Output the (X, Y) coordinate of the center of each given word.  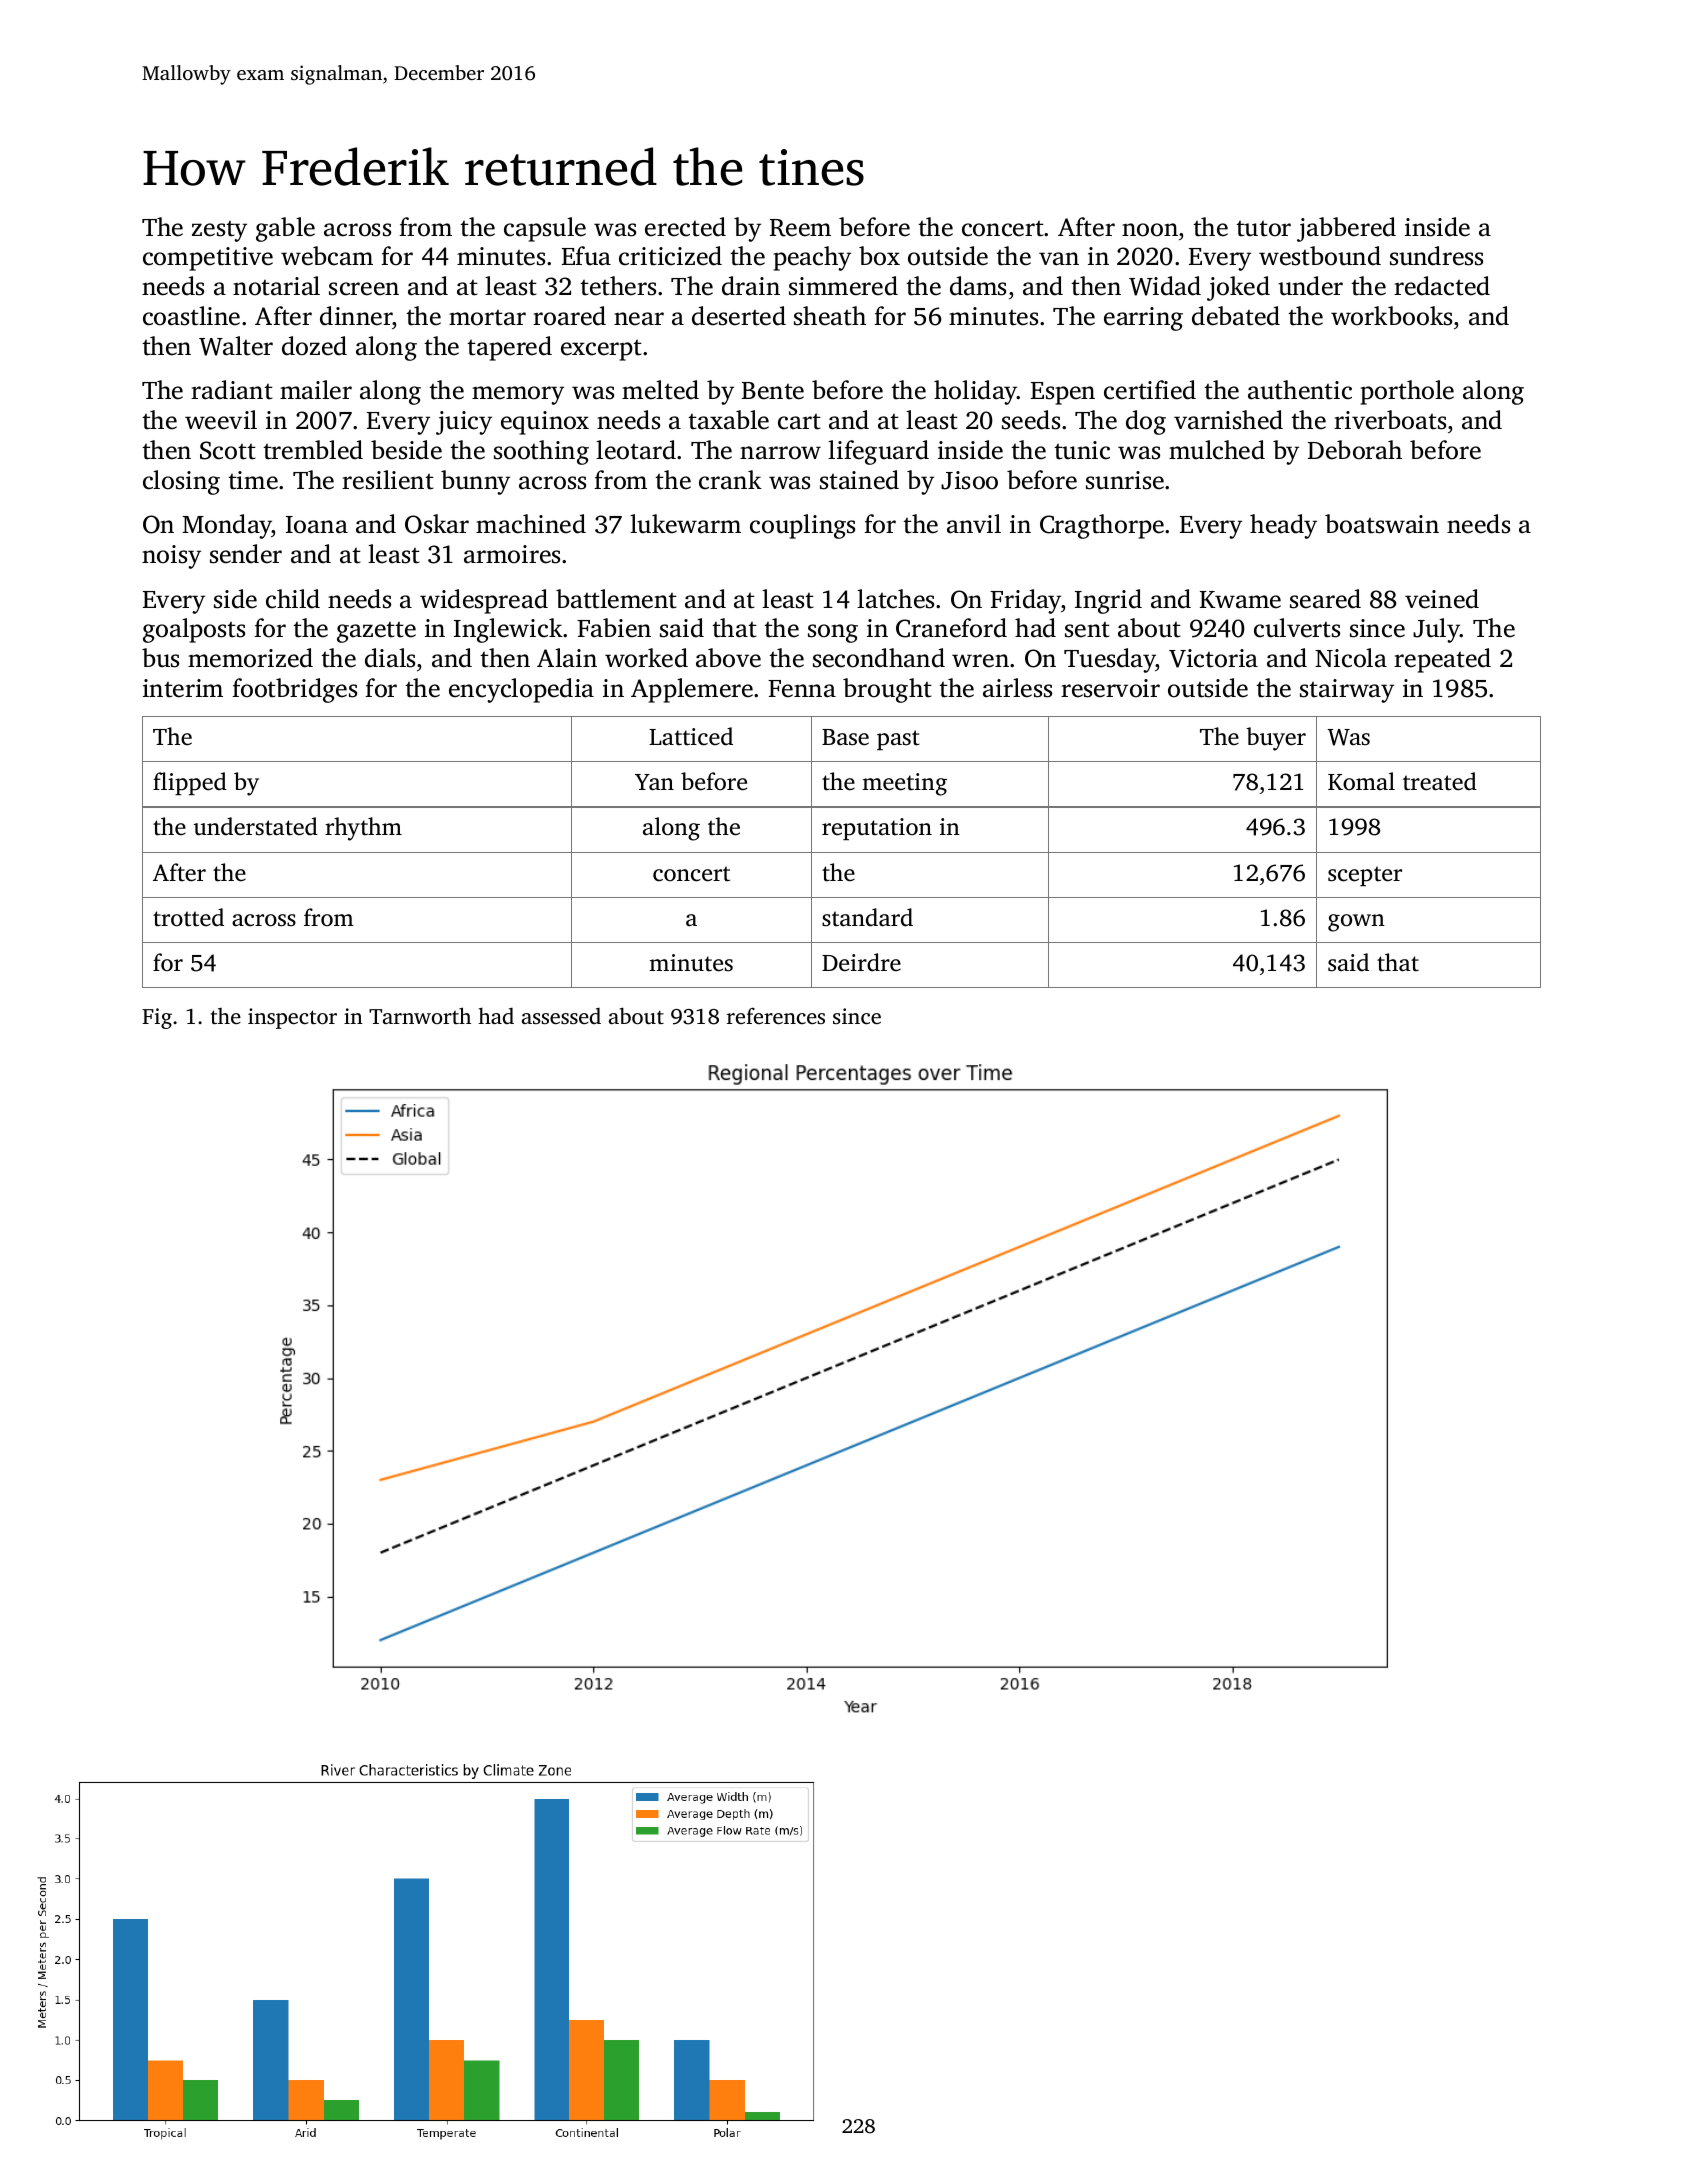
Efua (586, 256)
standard (867, 917)
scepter (1365, 876)
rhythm (363, 829)
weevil (221, 420)
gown (1356, 923)
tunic (1082, 450)
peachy (812, 258)
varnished (1228, 420)
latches (895, 599)
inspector (292, 1018)
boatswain (1382, 524)
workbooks (1391, 316)
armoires (512, 554)
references (776, 1015)
